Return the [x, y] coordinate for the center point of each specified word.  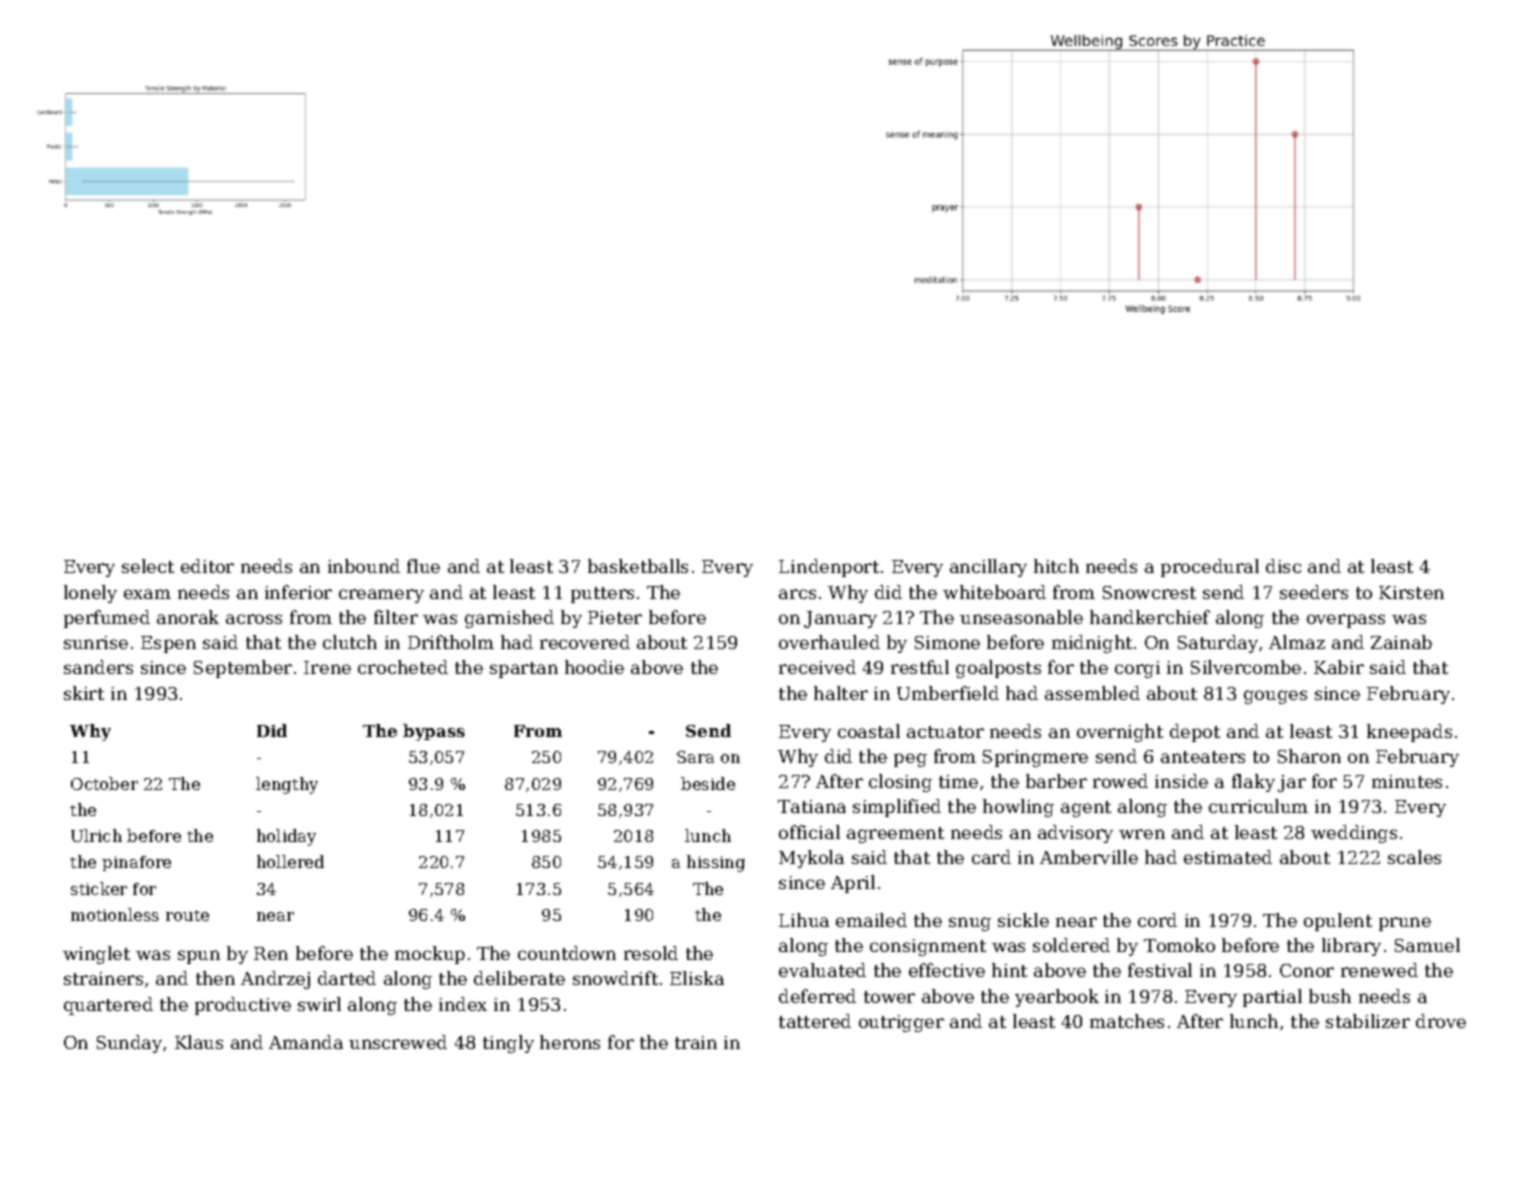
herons [570, 1042]
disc [1283, 566]
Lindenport [829, 568]
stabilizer [1368, 1021]
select [148, 566]
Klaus [199, 1042]
